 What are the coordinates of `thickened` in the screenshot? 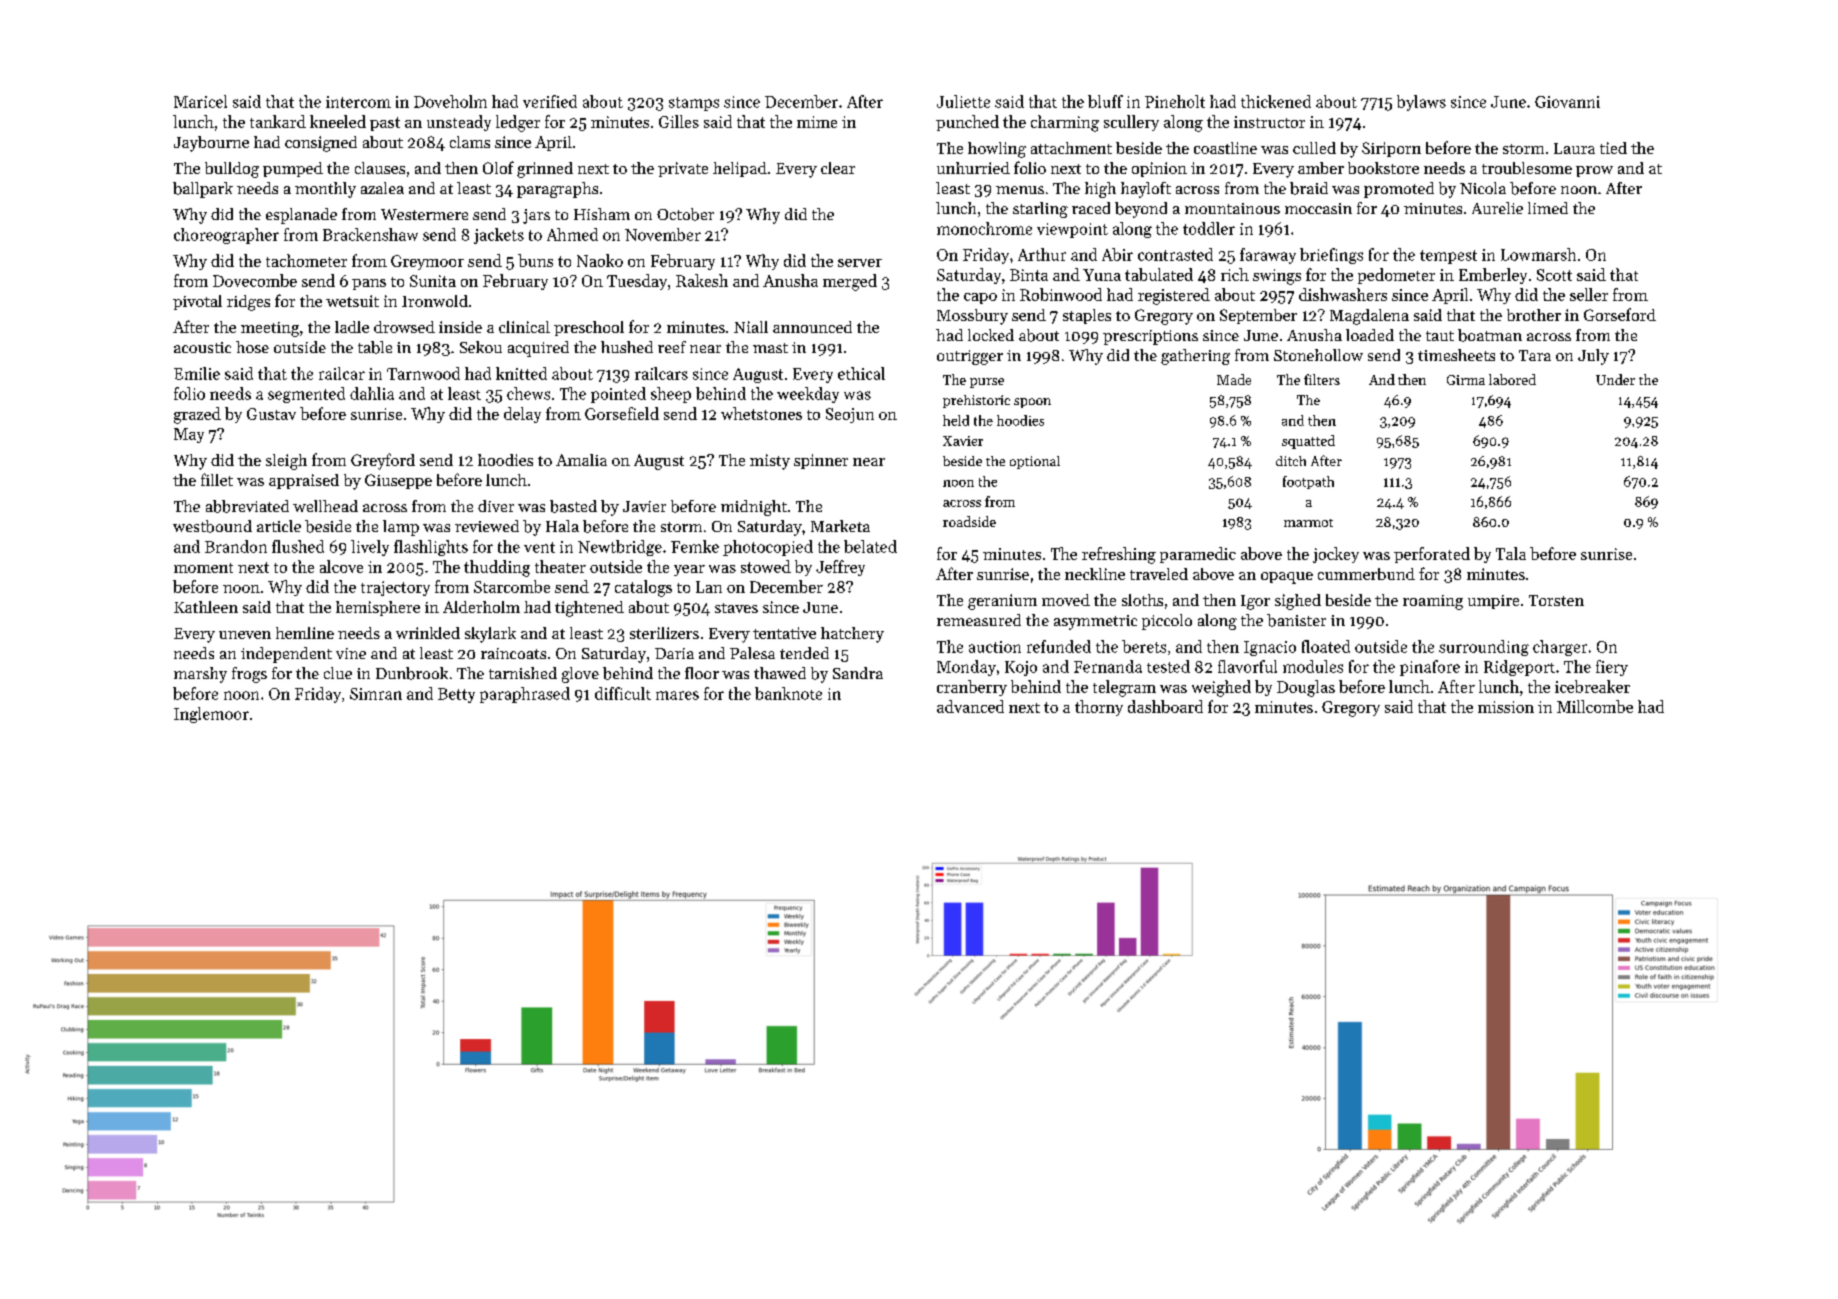 It's located at (1276, 101).
